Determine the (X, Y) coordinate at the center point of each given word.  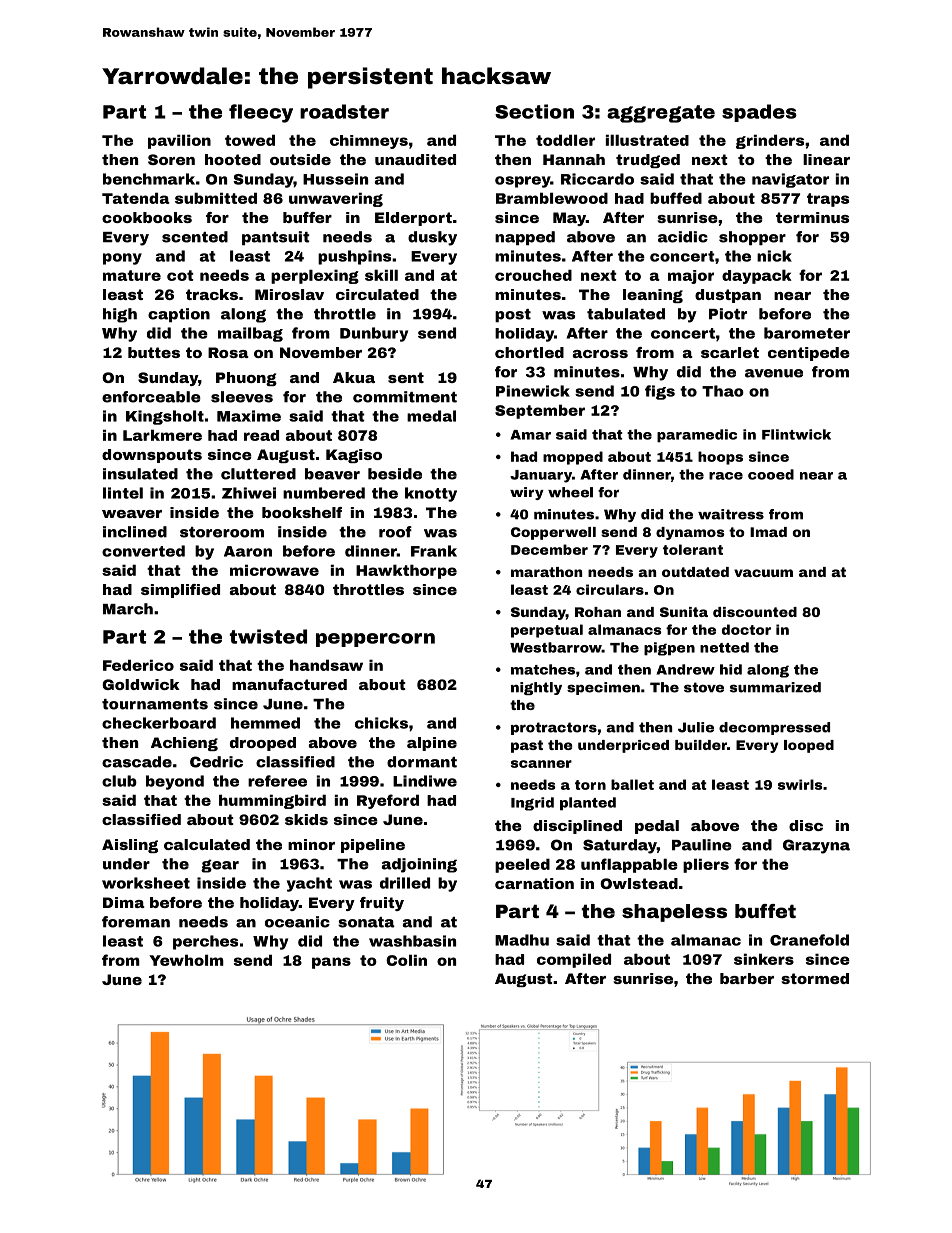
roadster (344, 111)
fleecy (261, 113)
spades (759, 113)
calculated (207, 844)
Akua (354, 377)
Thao (723, 391)
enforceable (151, 397)
